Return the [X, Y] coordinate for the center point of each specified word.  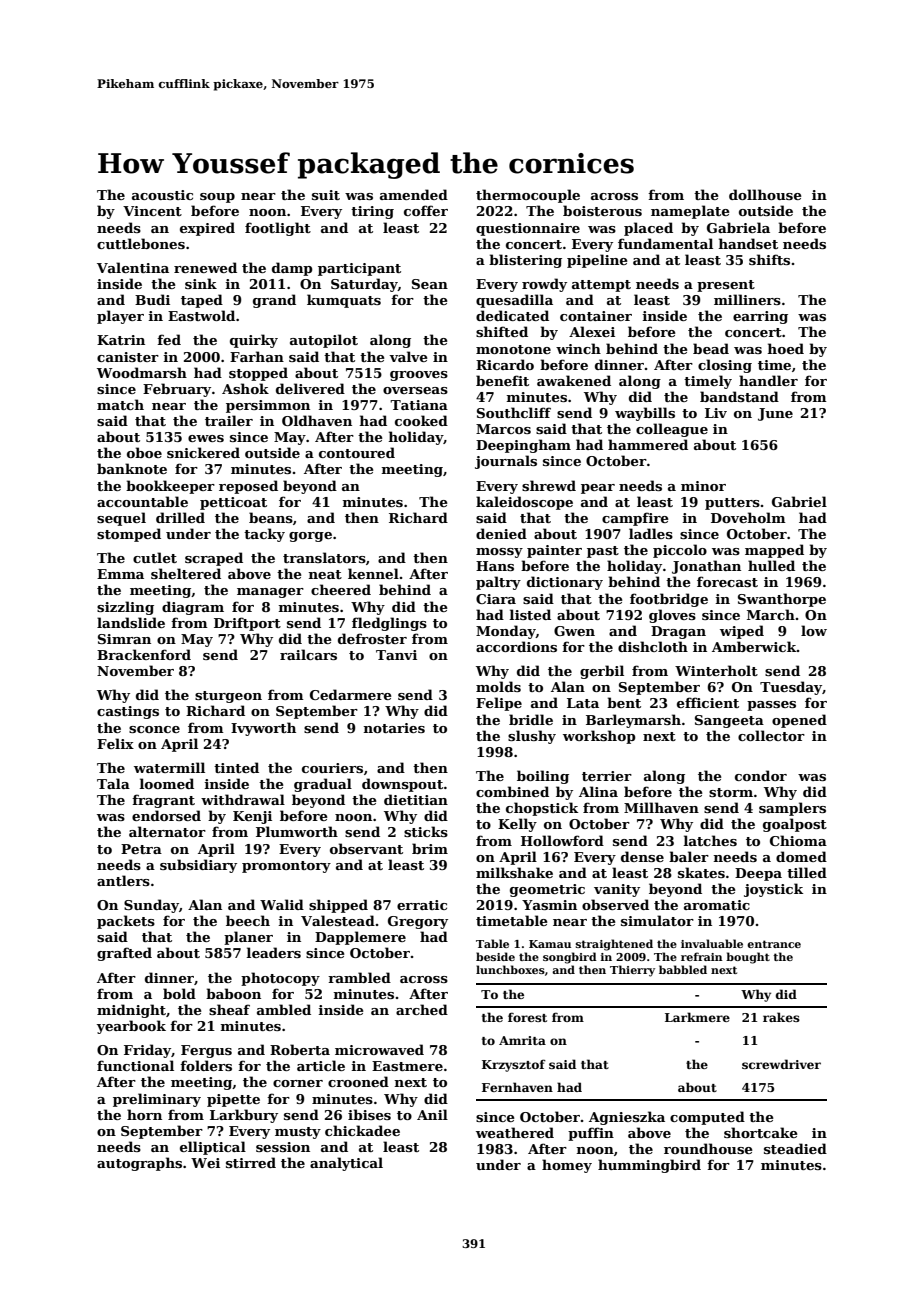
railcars [308, 654]
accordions [516, 646]
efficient [708, 702]
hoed [785, 348]
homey [567, 1166]
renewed [205, 267]
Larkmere [697, 1017]
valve [408, 356]
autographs [139, 1164]
